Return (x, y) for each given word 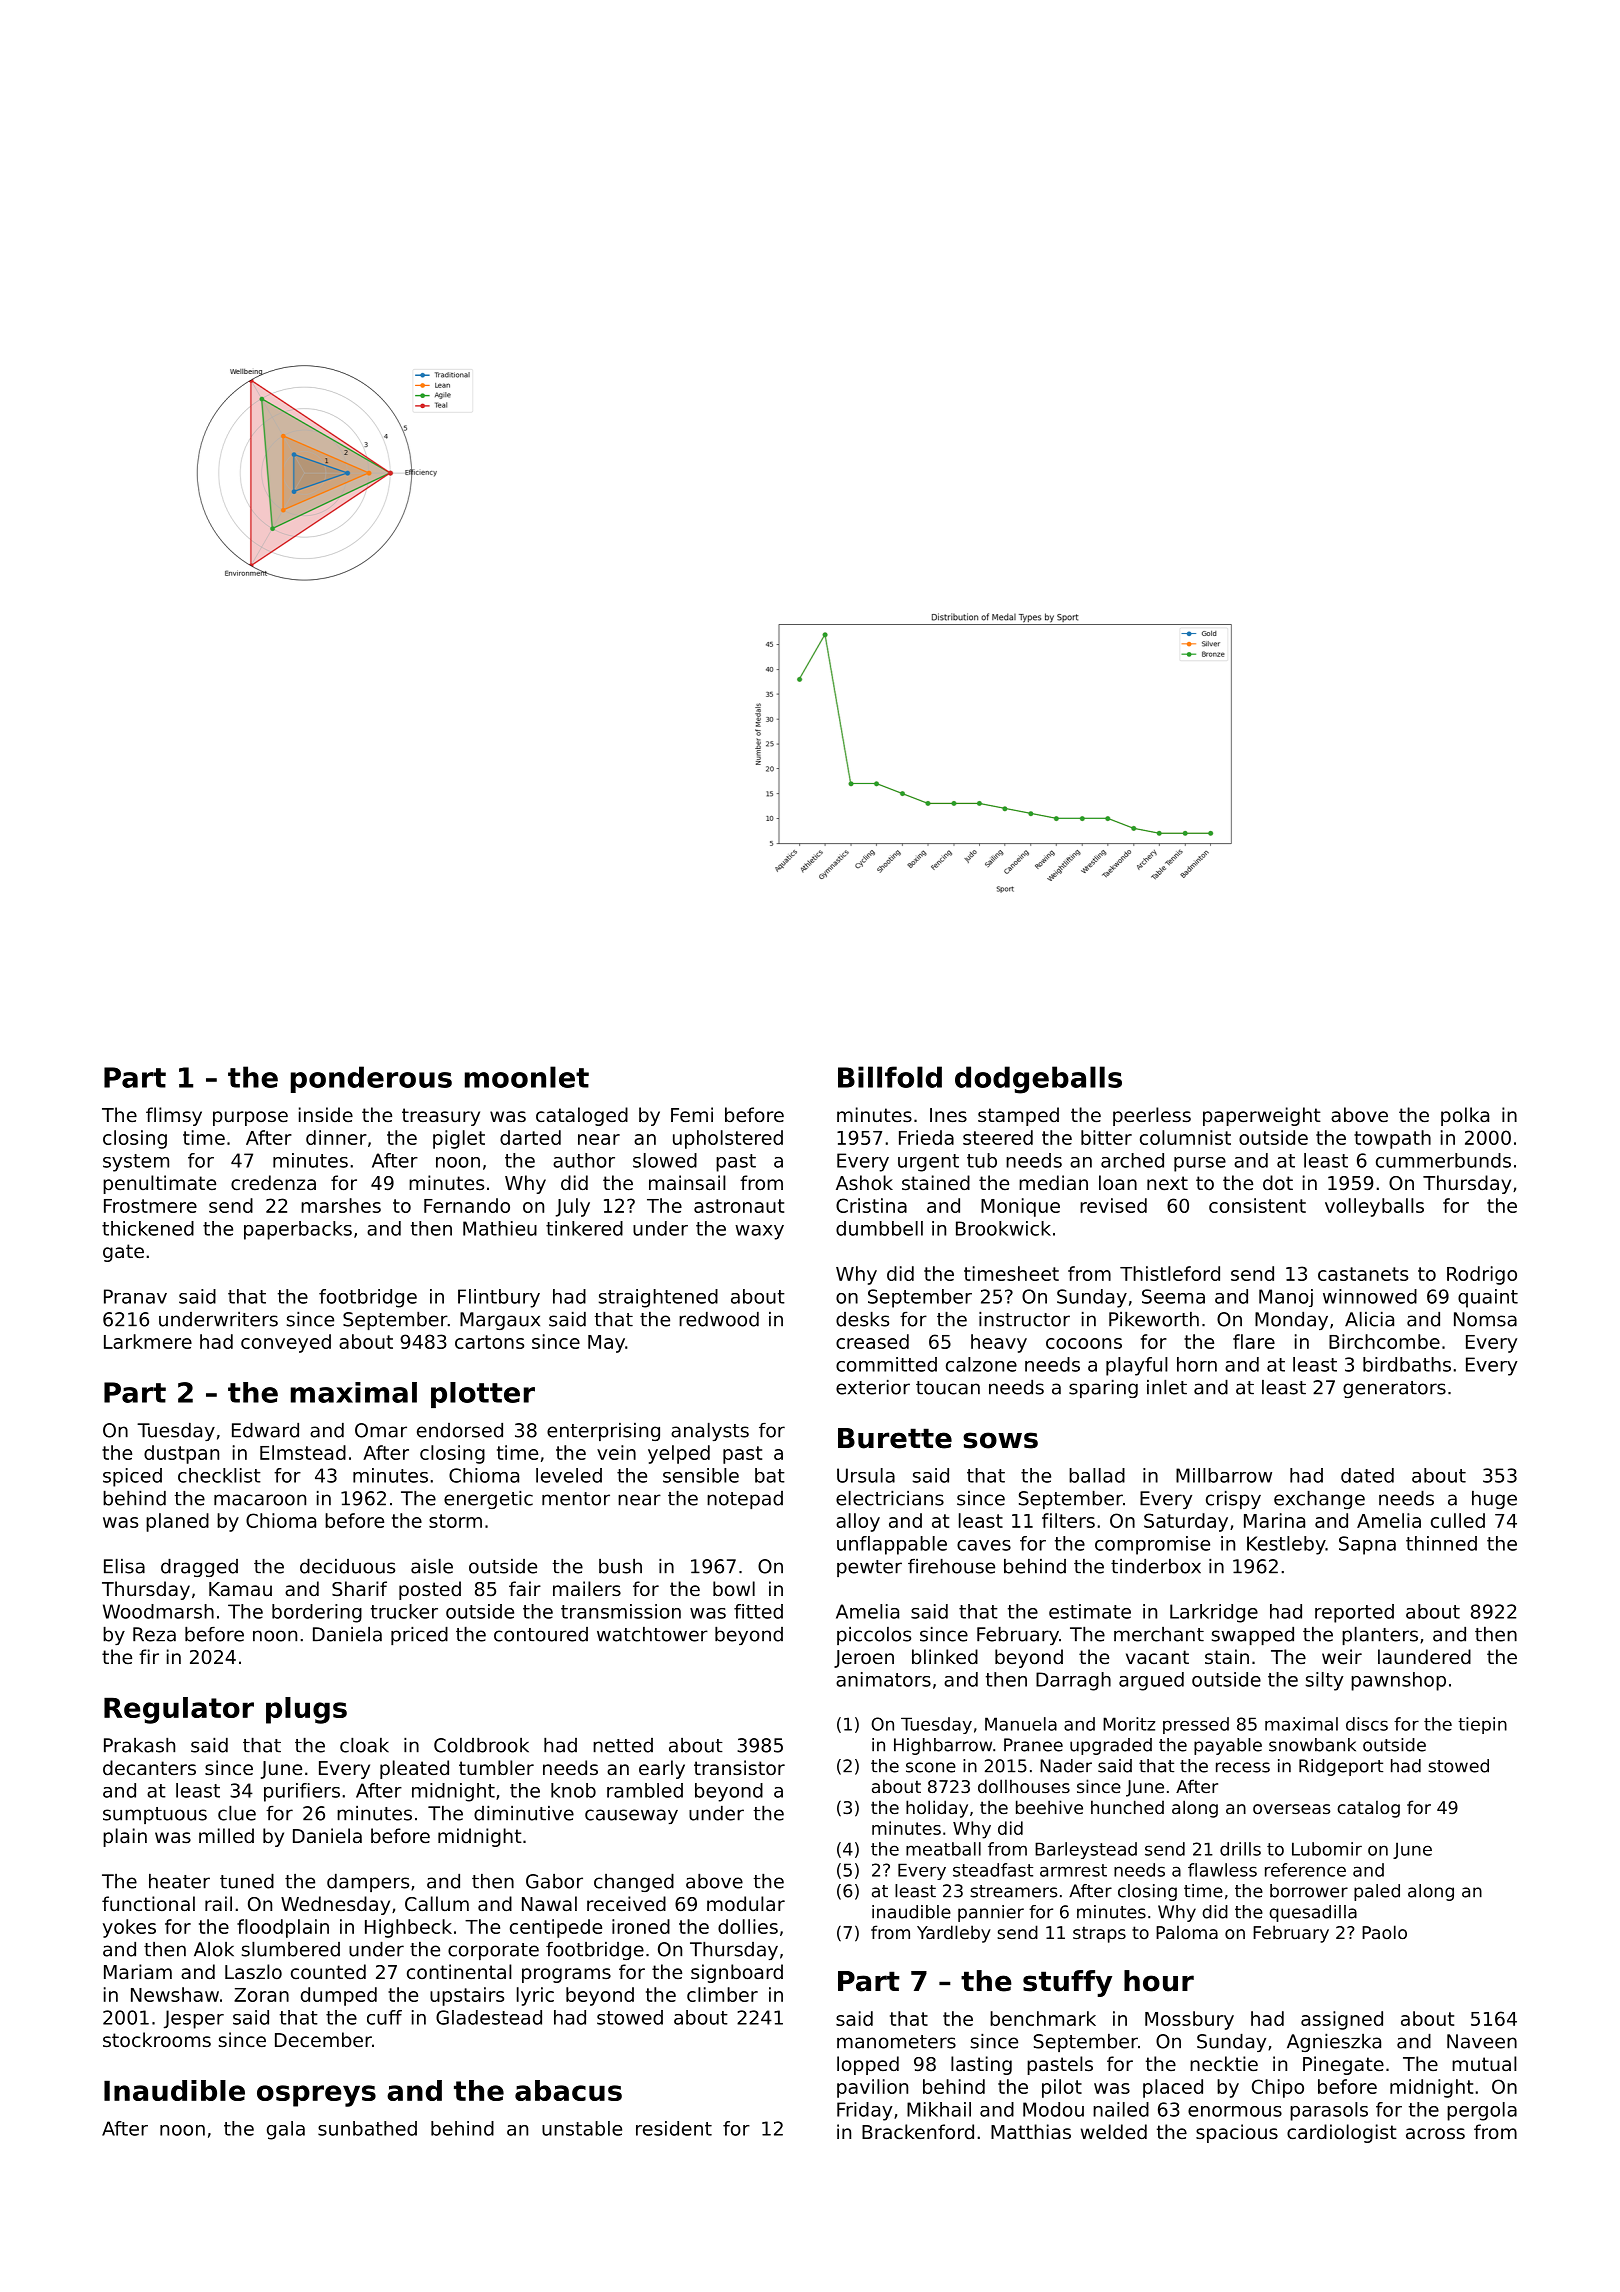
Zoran (261, 1995)
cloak (364, 1745)
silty (1324, 1681)
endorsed (460, 1430)
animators (883, 1679)
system (136, 1163)
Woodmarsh (158, 1611)
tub (982, 1160)
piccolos (874, 1636)
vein (616, 1452)
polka (1465, 1116)
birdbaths (1407, 1364)
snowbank (1312, 1745)
